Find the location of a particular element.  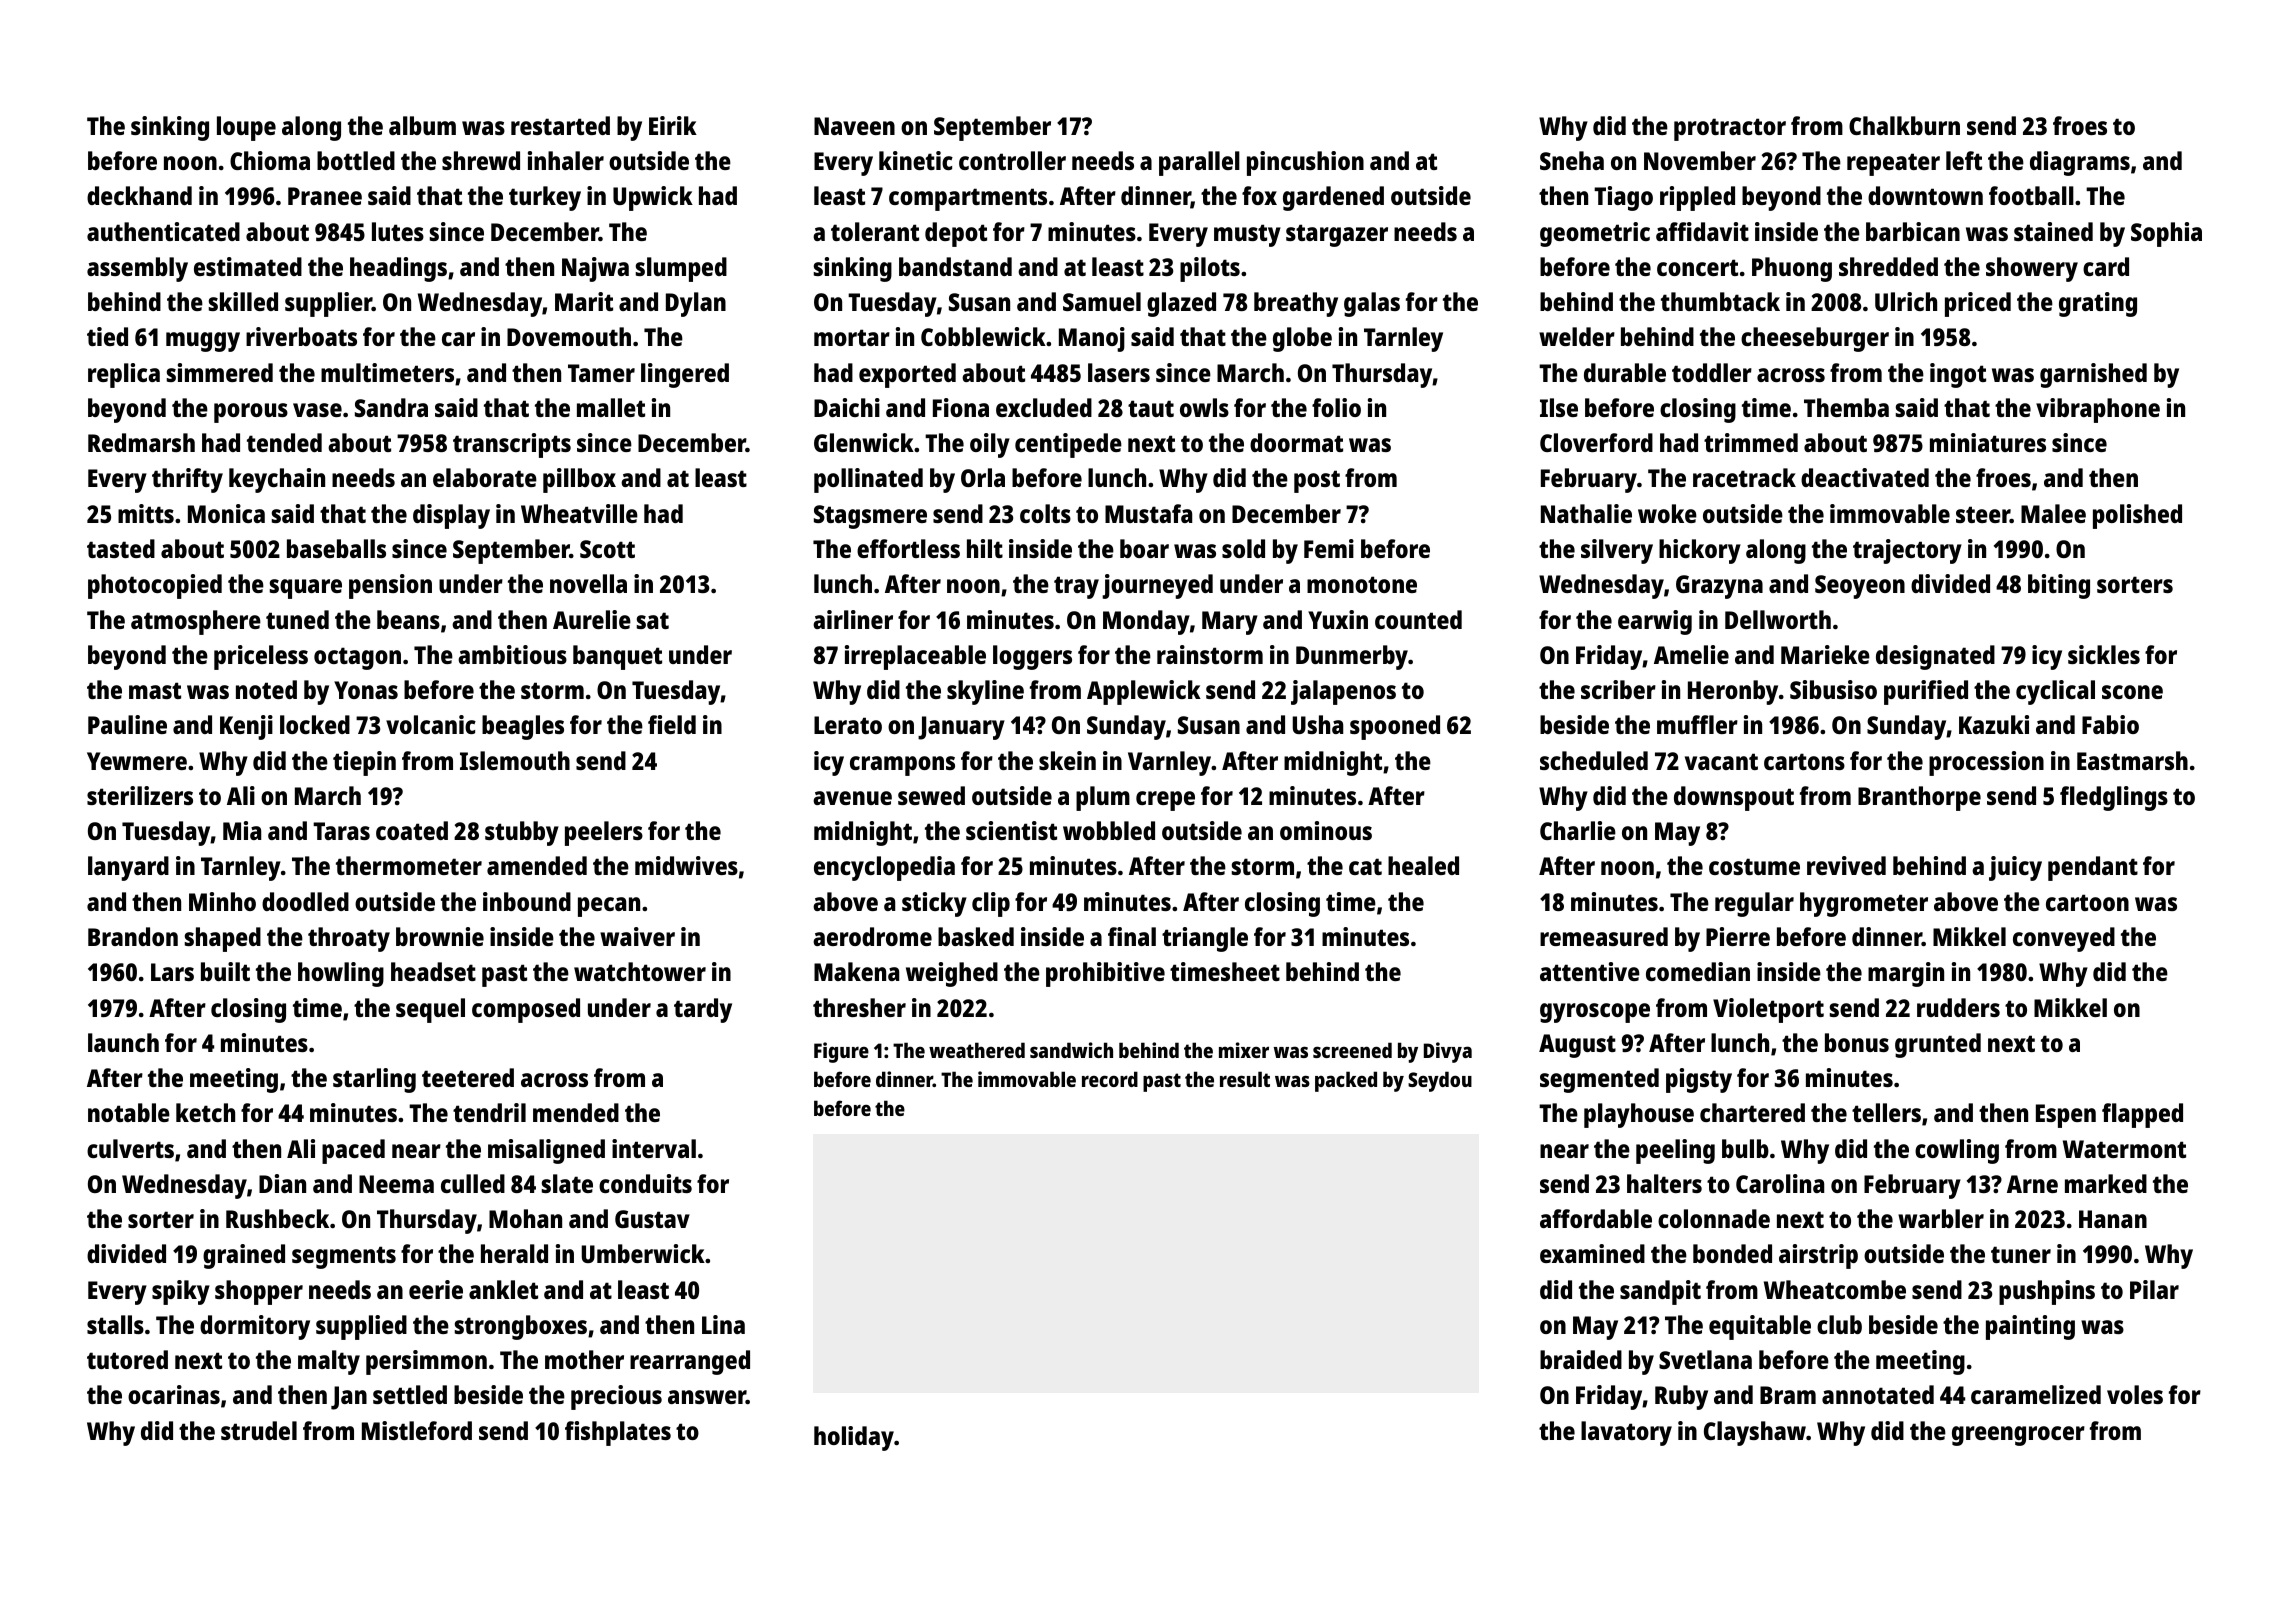

notable is located at coordinates (129, 1112).
